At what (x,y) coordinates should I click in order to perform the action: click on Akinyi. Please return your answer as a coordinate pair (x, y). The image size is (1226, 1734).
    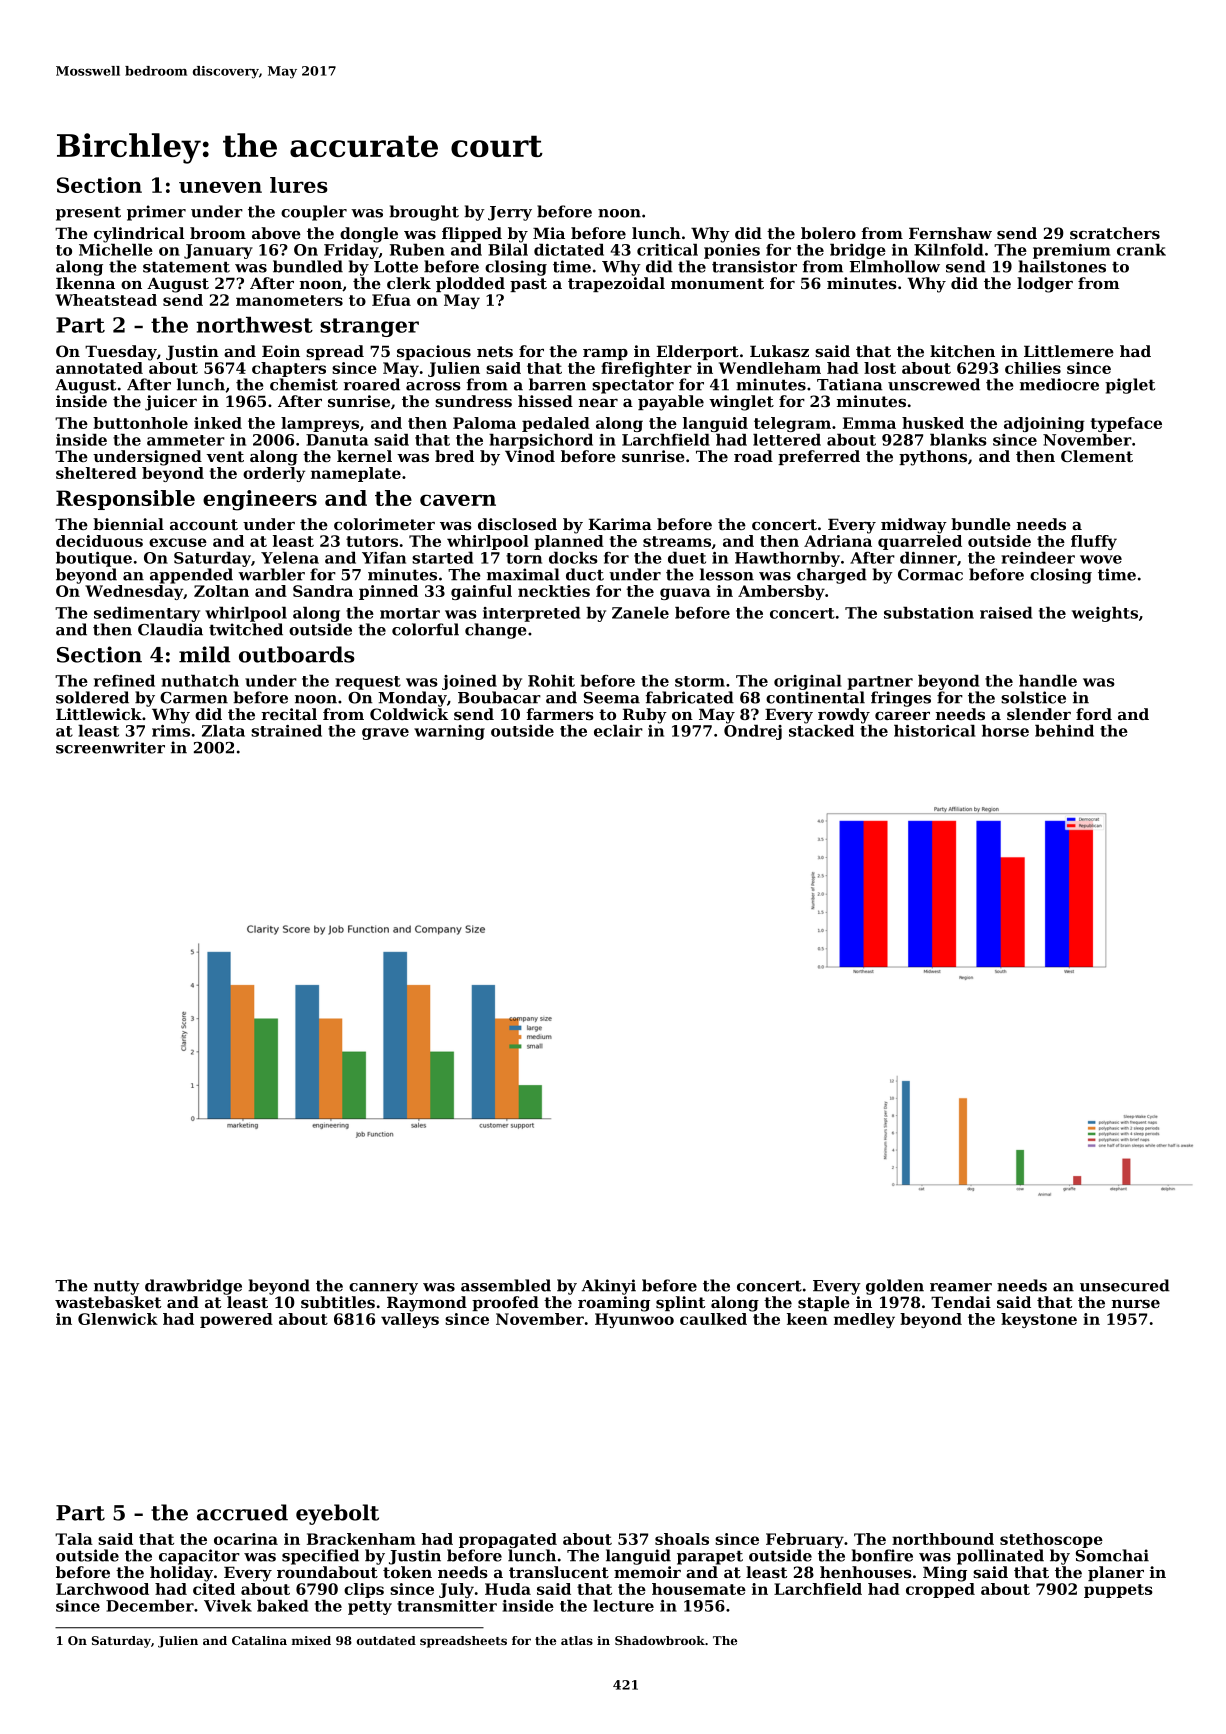
    Looking at the image, I should click on (609, 1287).
